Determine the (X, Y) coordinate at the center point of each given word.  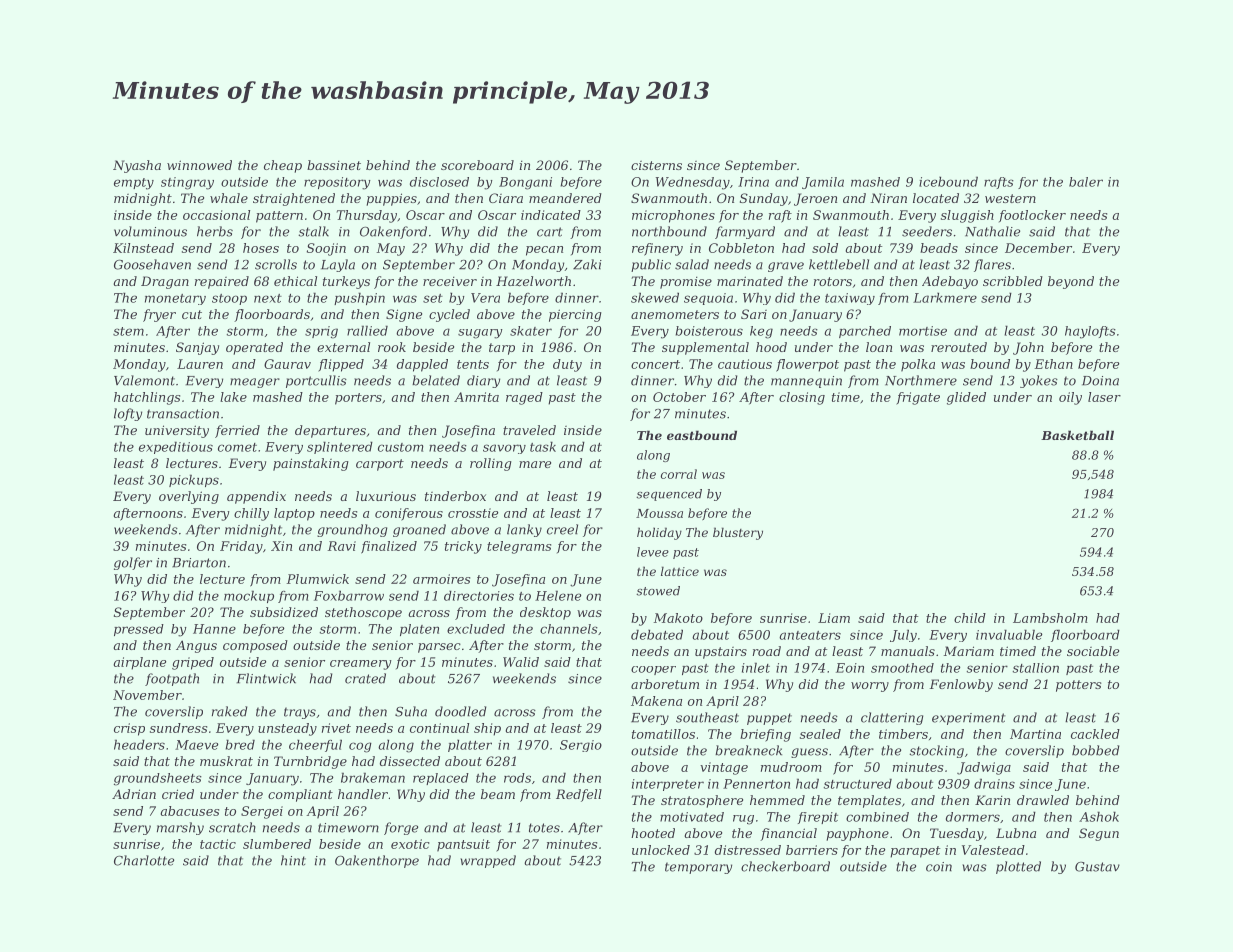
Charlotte (144, 860)
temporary (698, 868)
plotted (1018, 867)
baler (1086, 182)
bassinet (334, 165)
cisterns (656, 165)
